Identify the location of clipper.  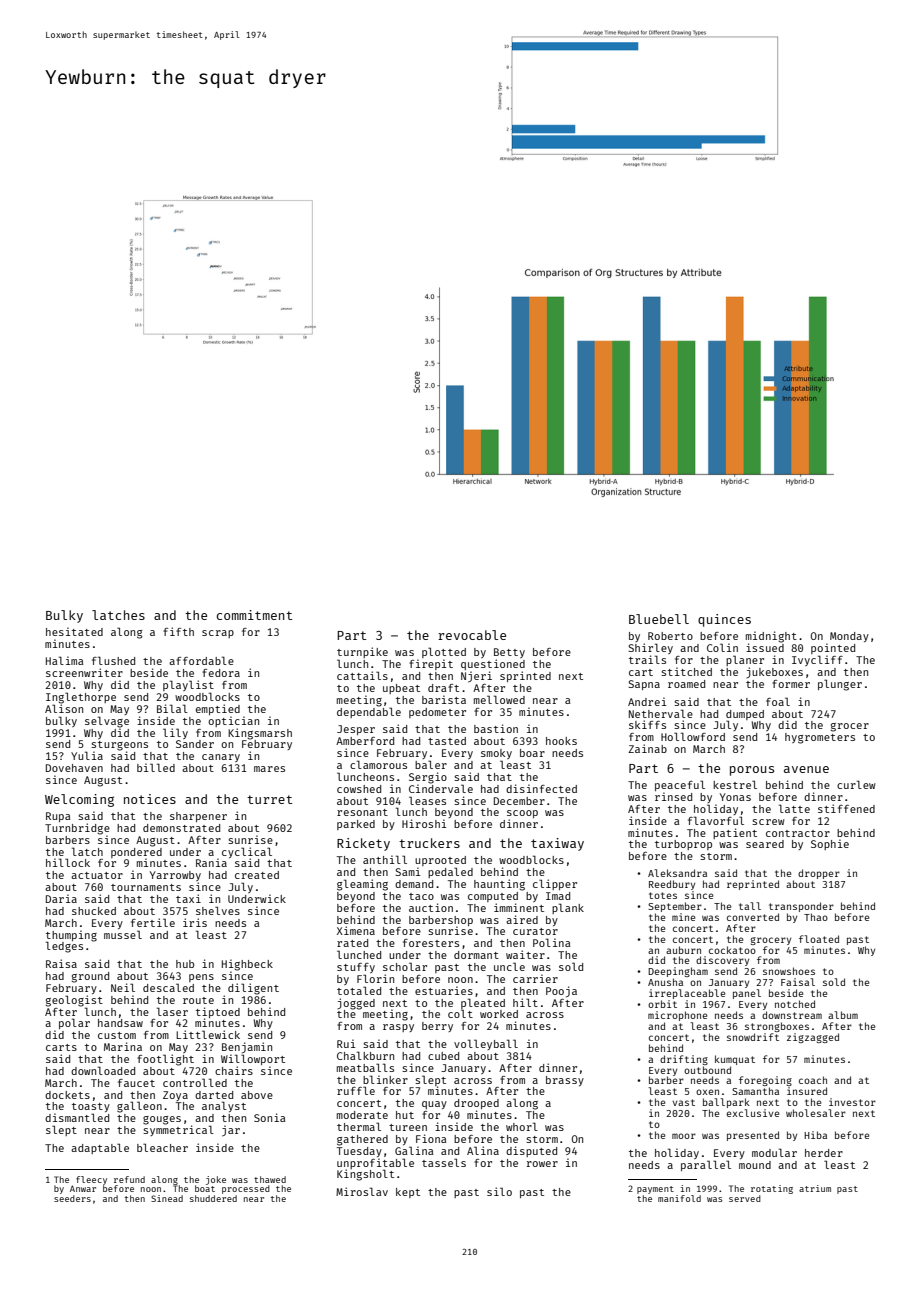
(555, 884).
